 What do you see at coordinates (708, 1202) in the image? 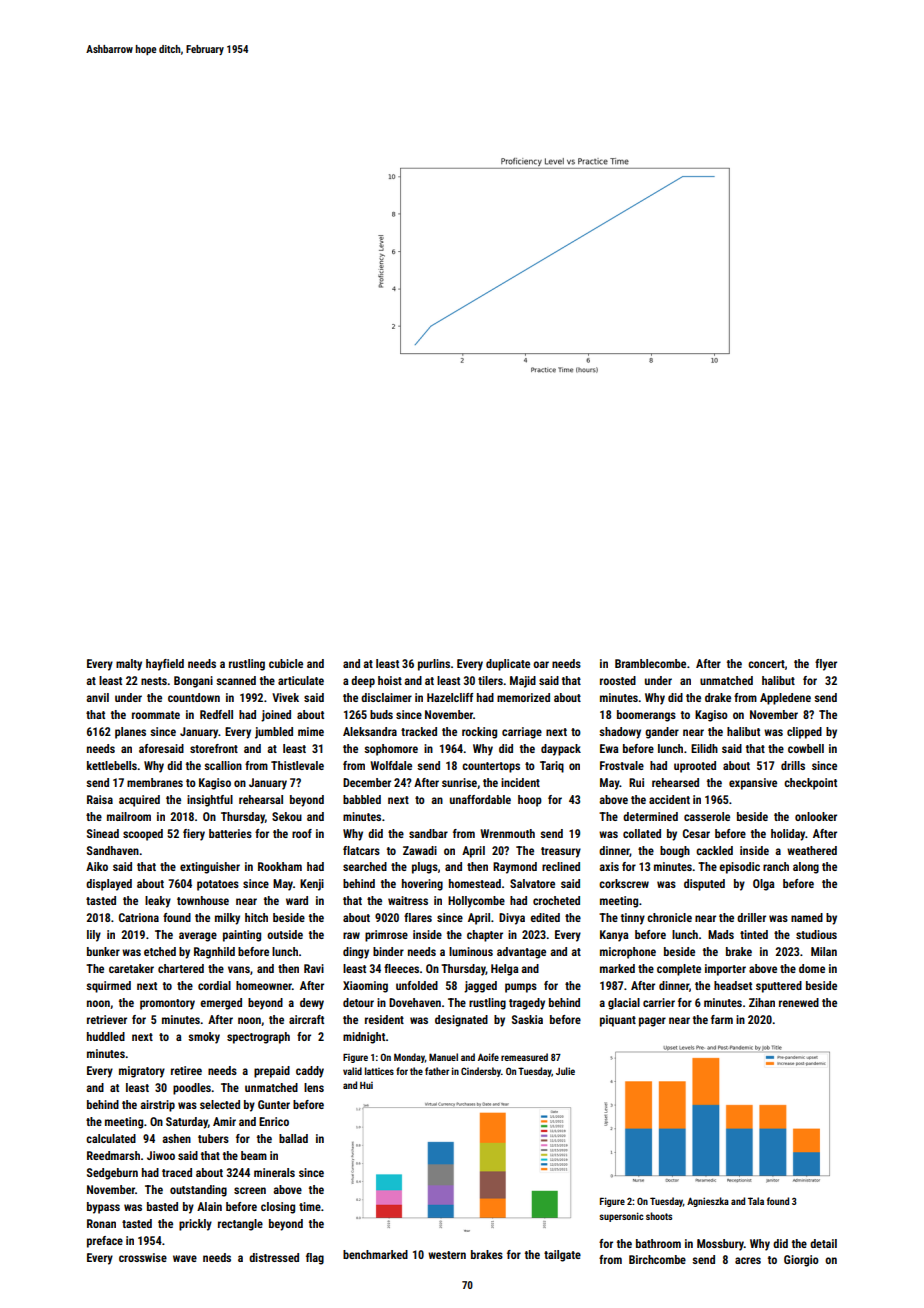
I see `Agnieszka` at bounding box center [708, 1202].
